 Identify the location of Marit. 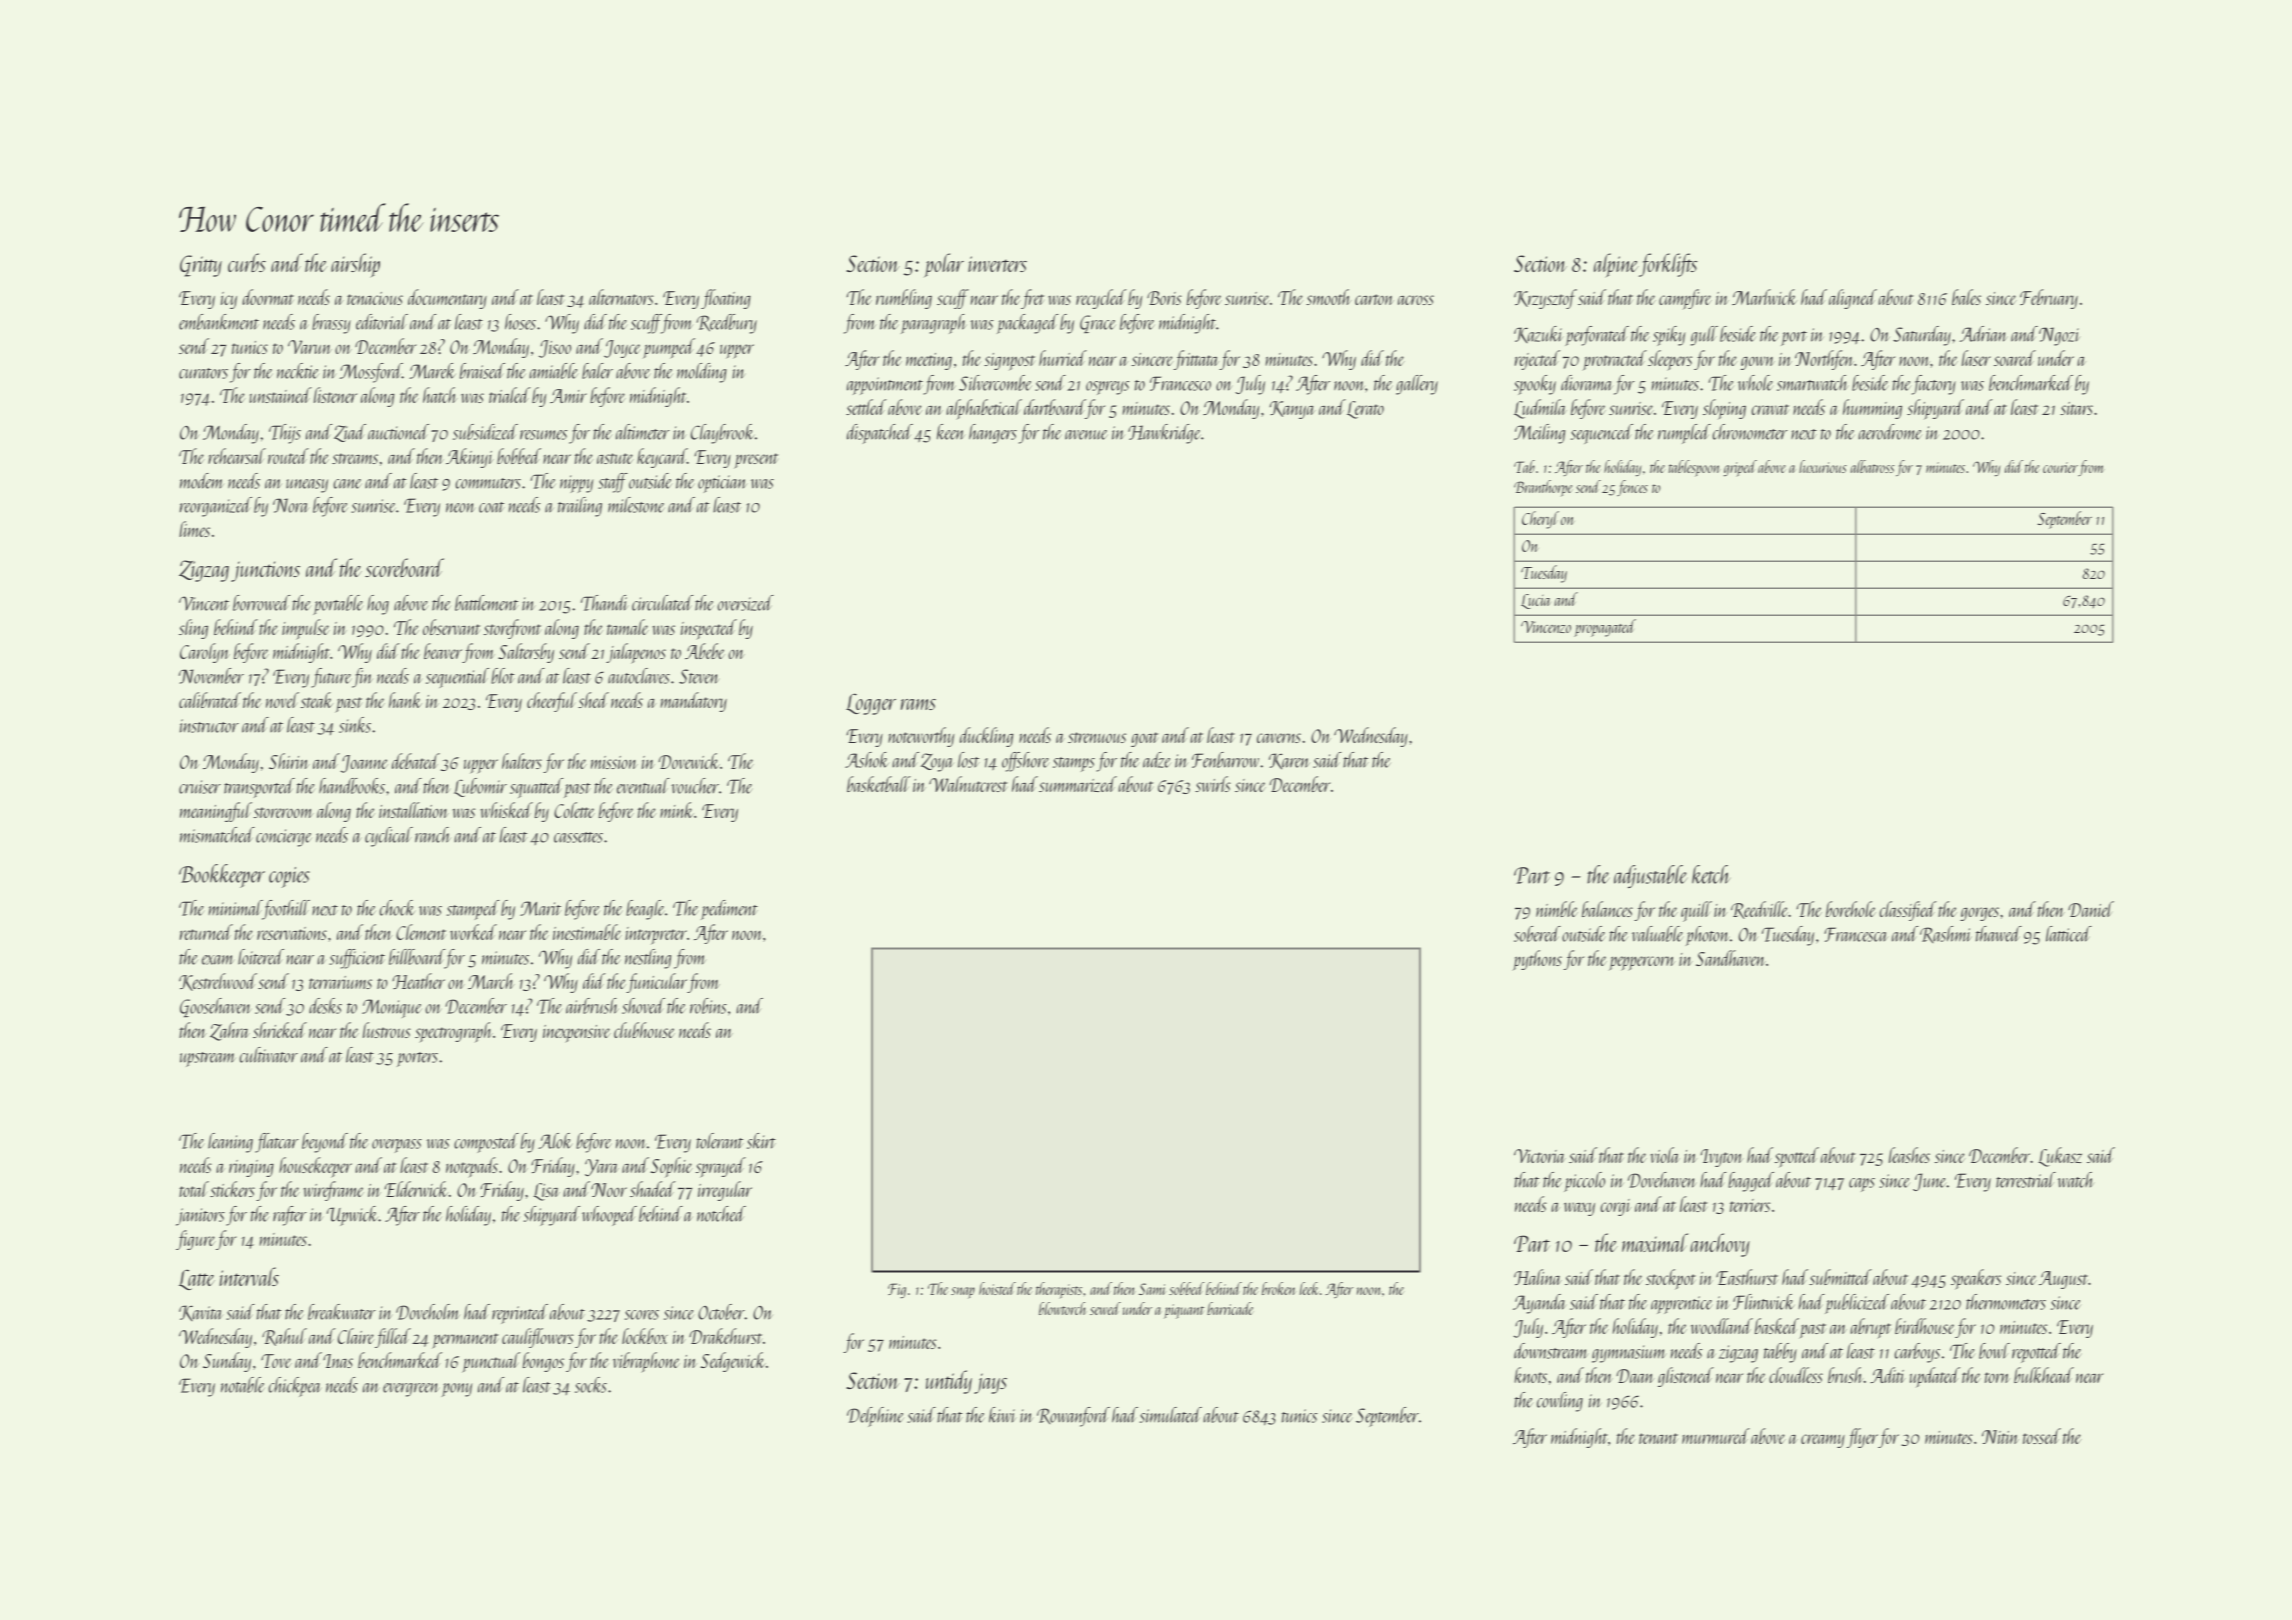
(540, 908).
